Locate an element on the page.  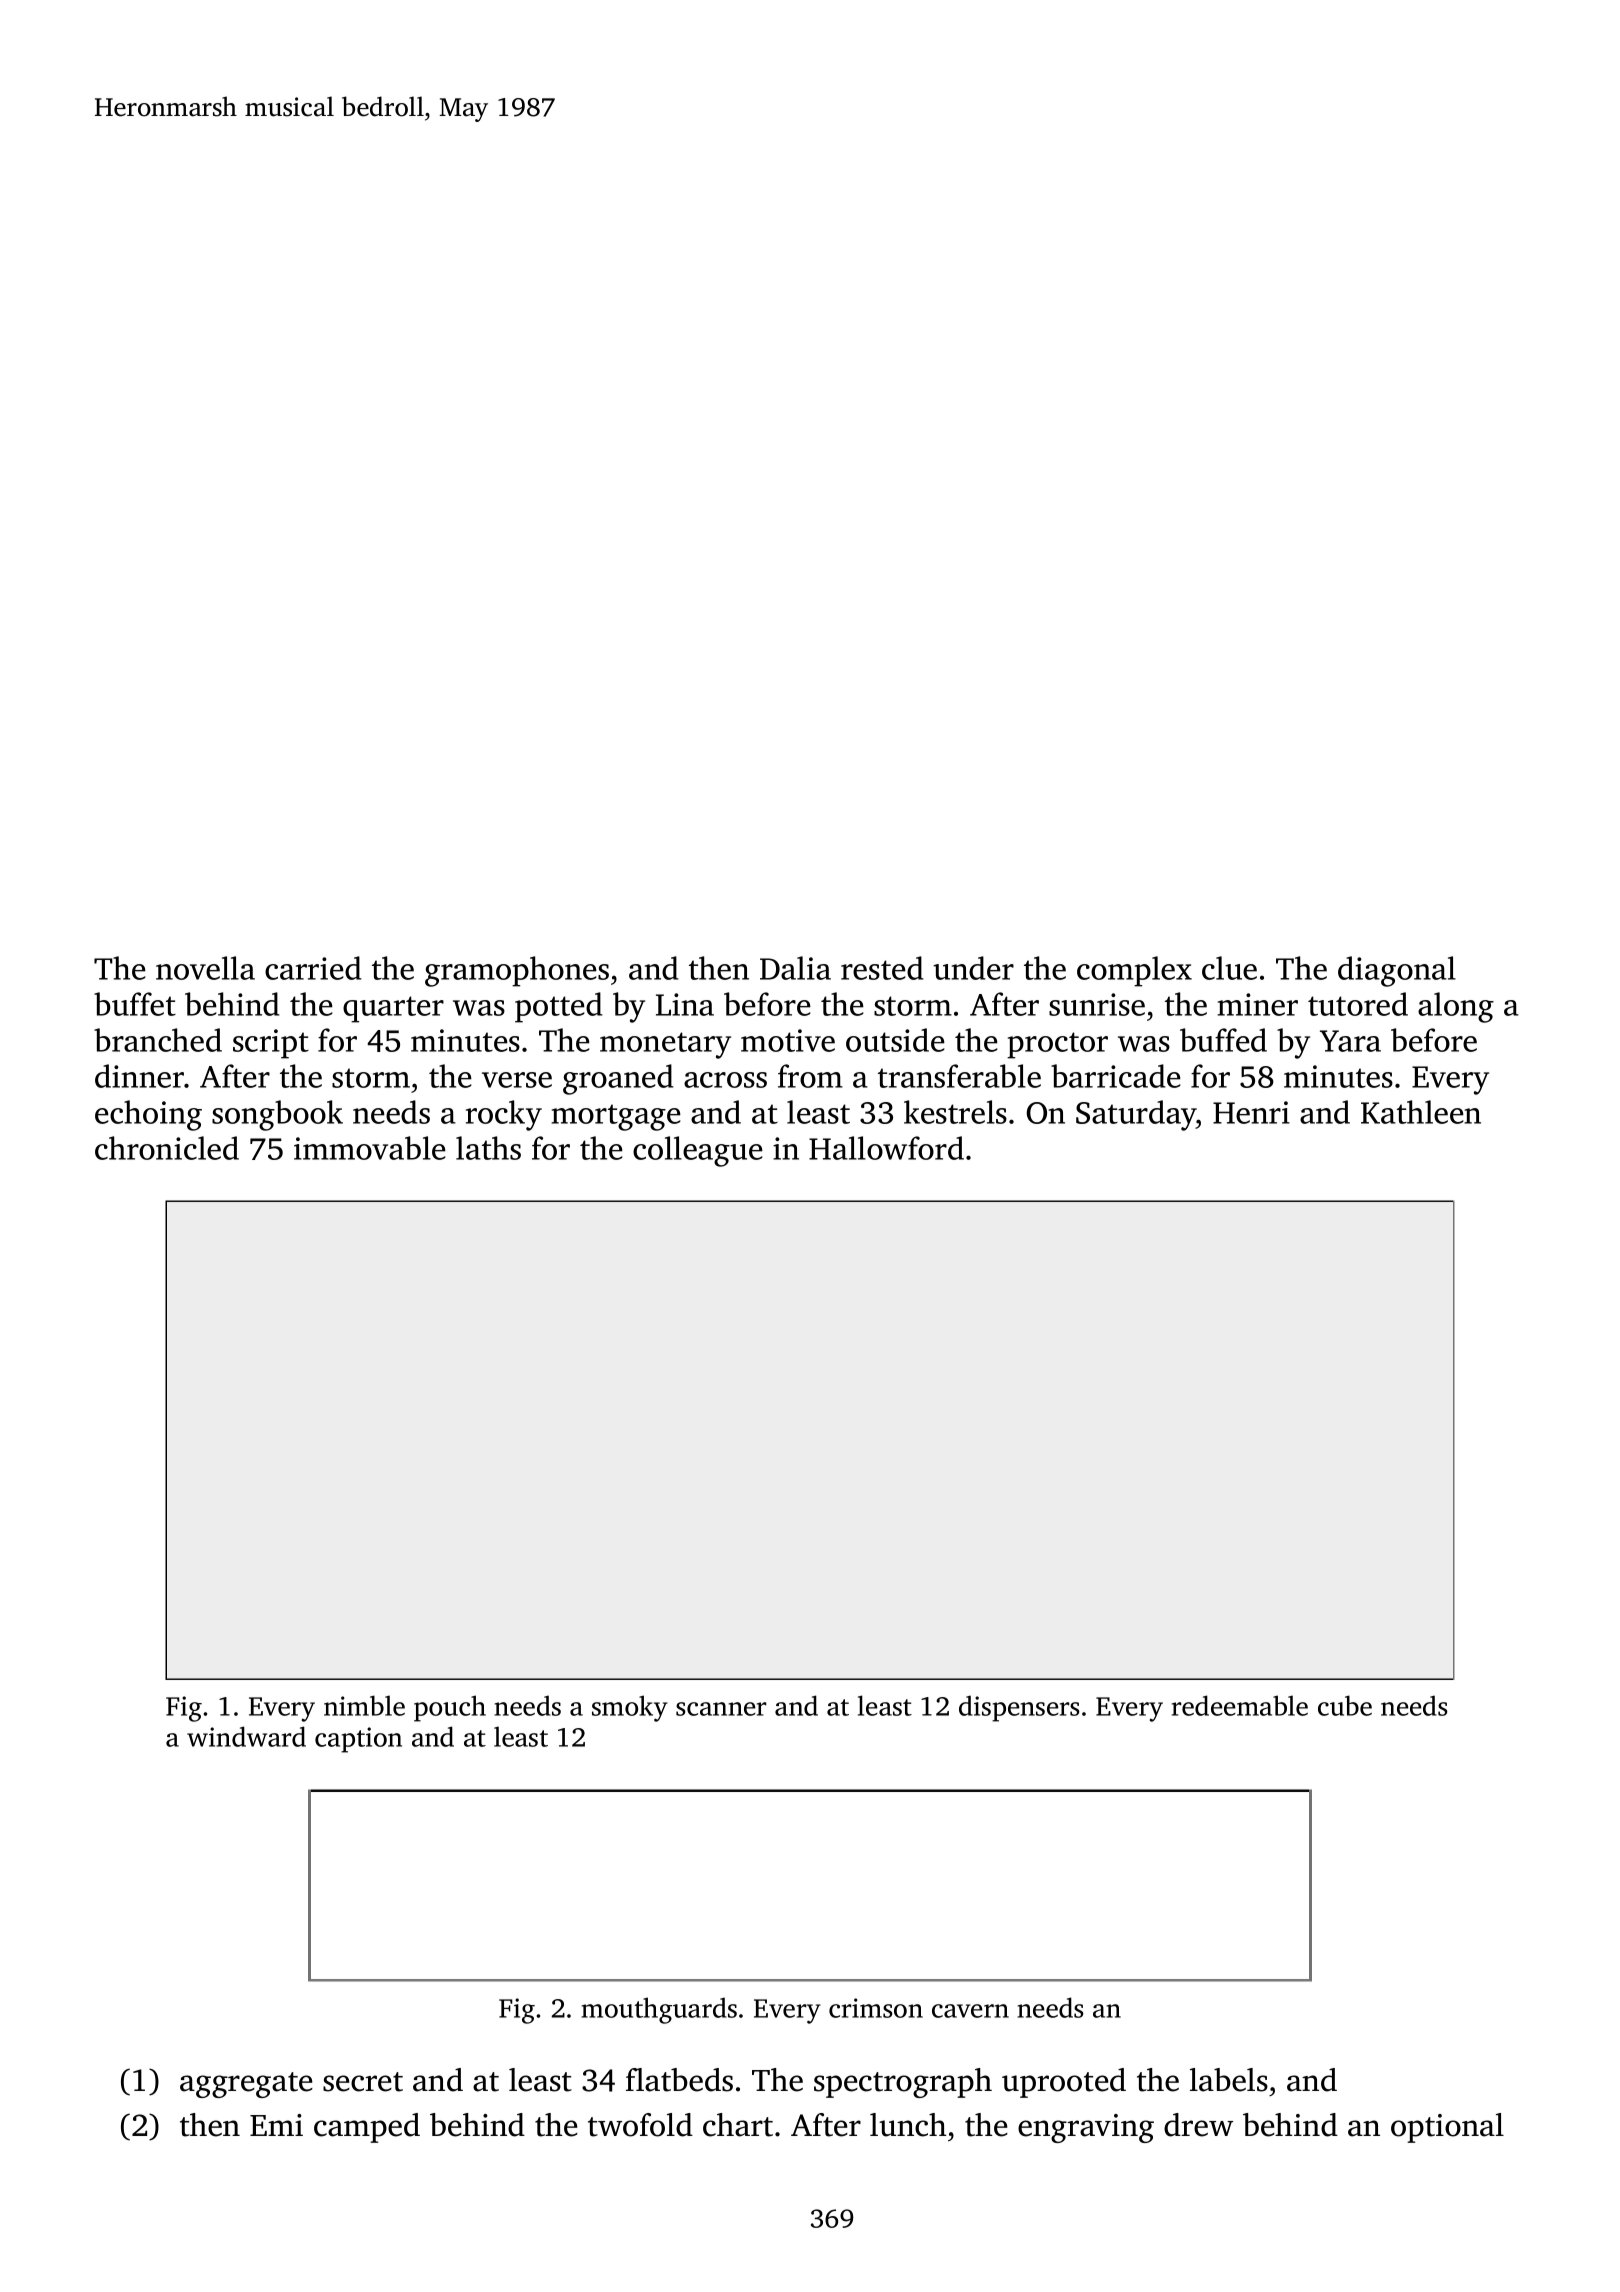
diagonal is located at coordinates (1397, 971).
